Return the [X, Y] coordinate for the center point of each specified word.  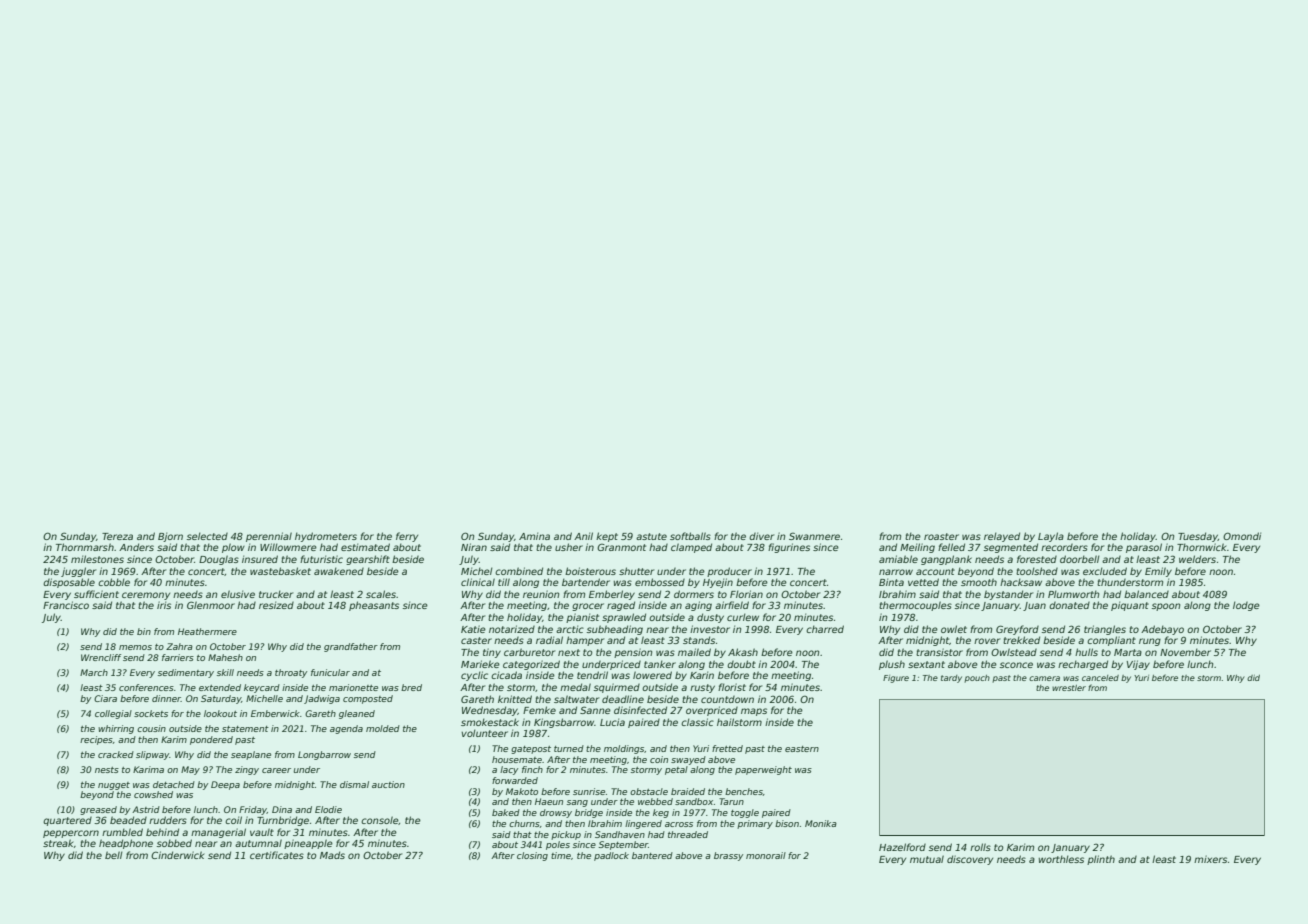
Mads [332, 855]
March [94, 672]
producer [729, 572]
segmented [1011, 548]
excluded [1105, 571]
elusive [238, 594]
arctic [570, 629]
